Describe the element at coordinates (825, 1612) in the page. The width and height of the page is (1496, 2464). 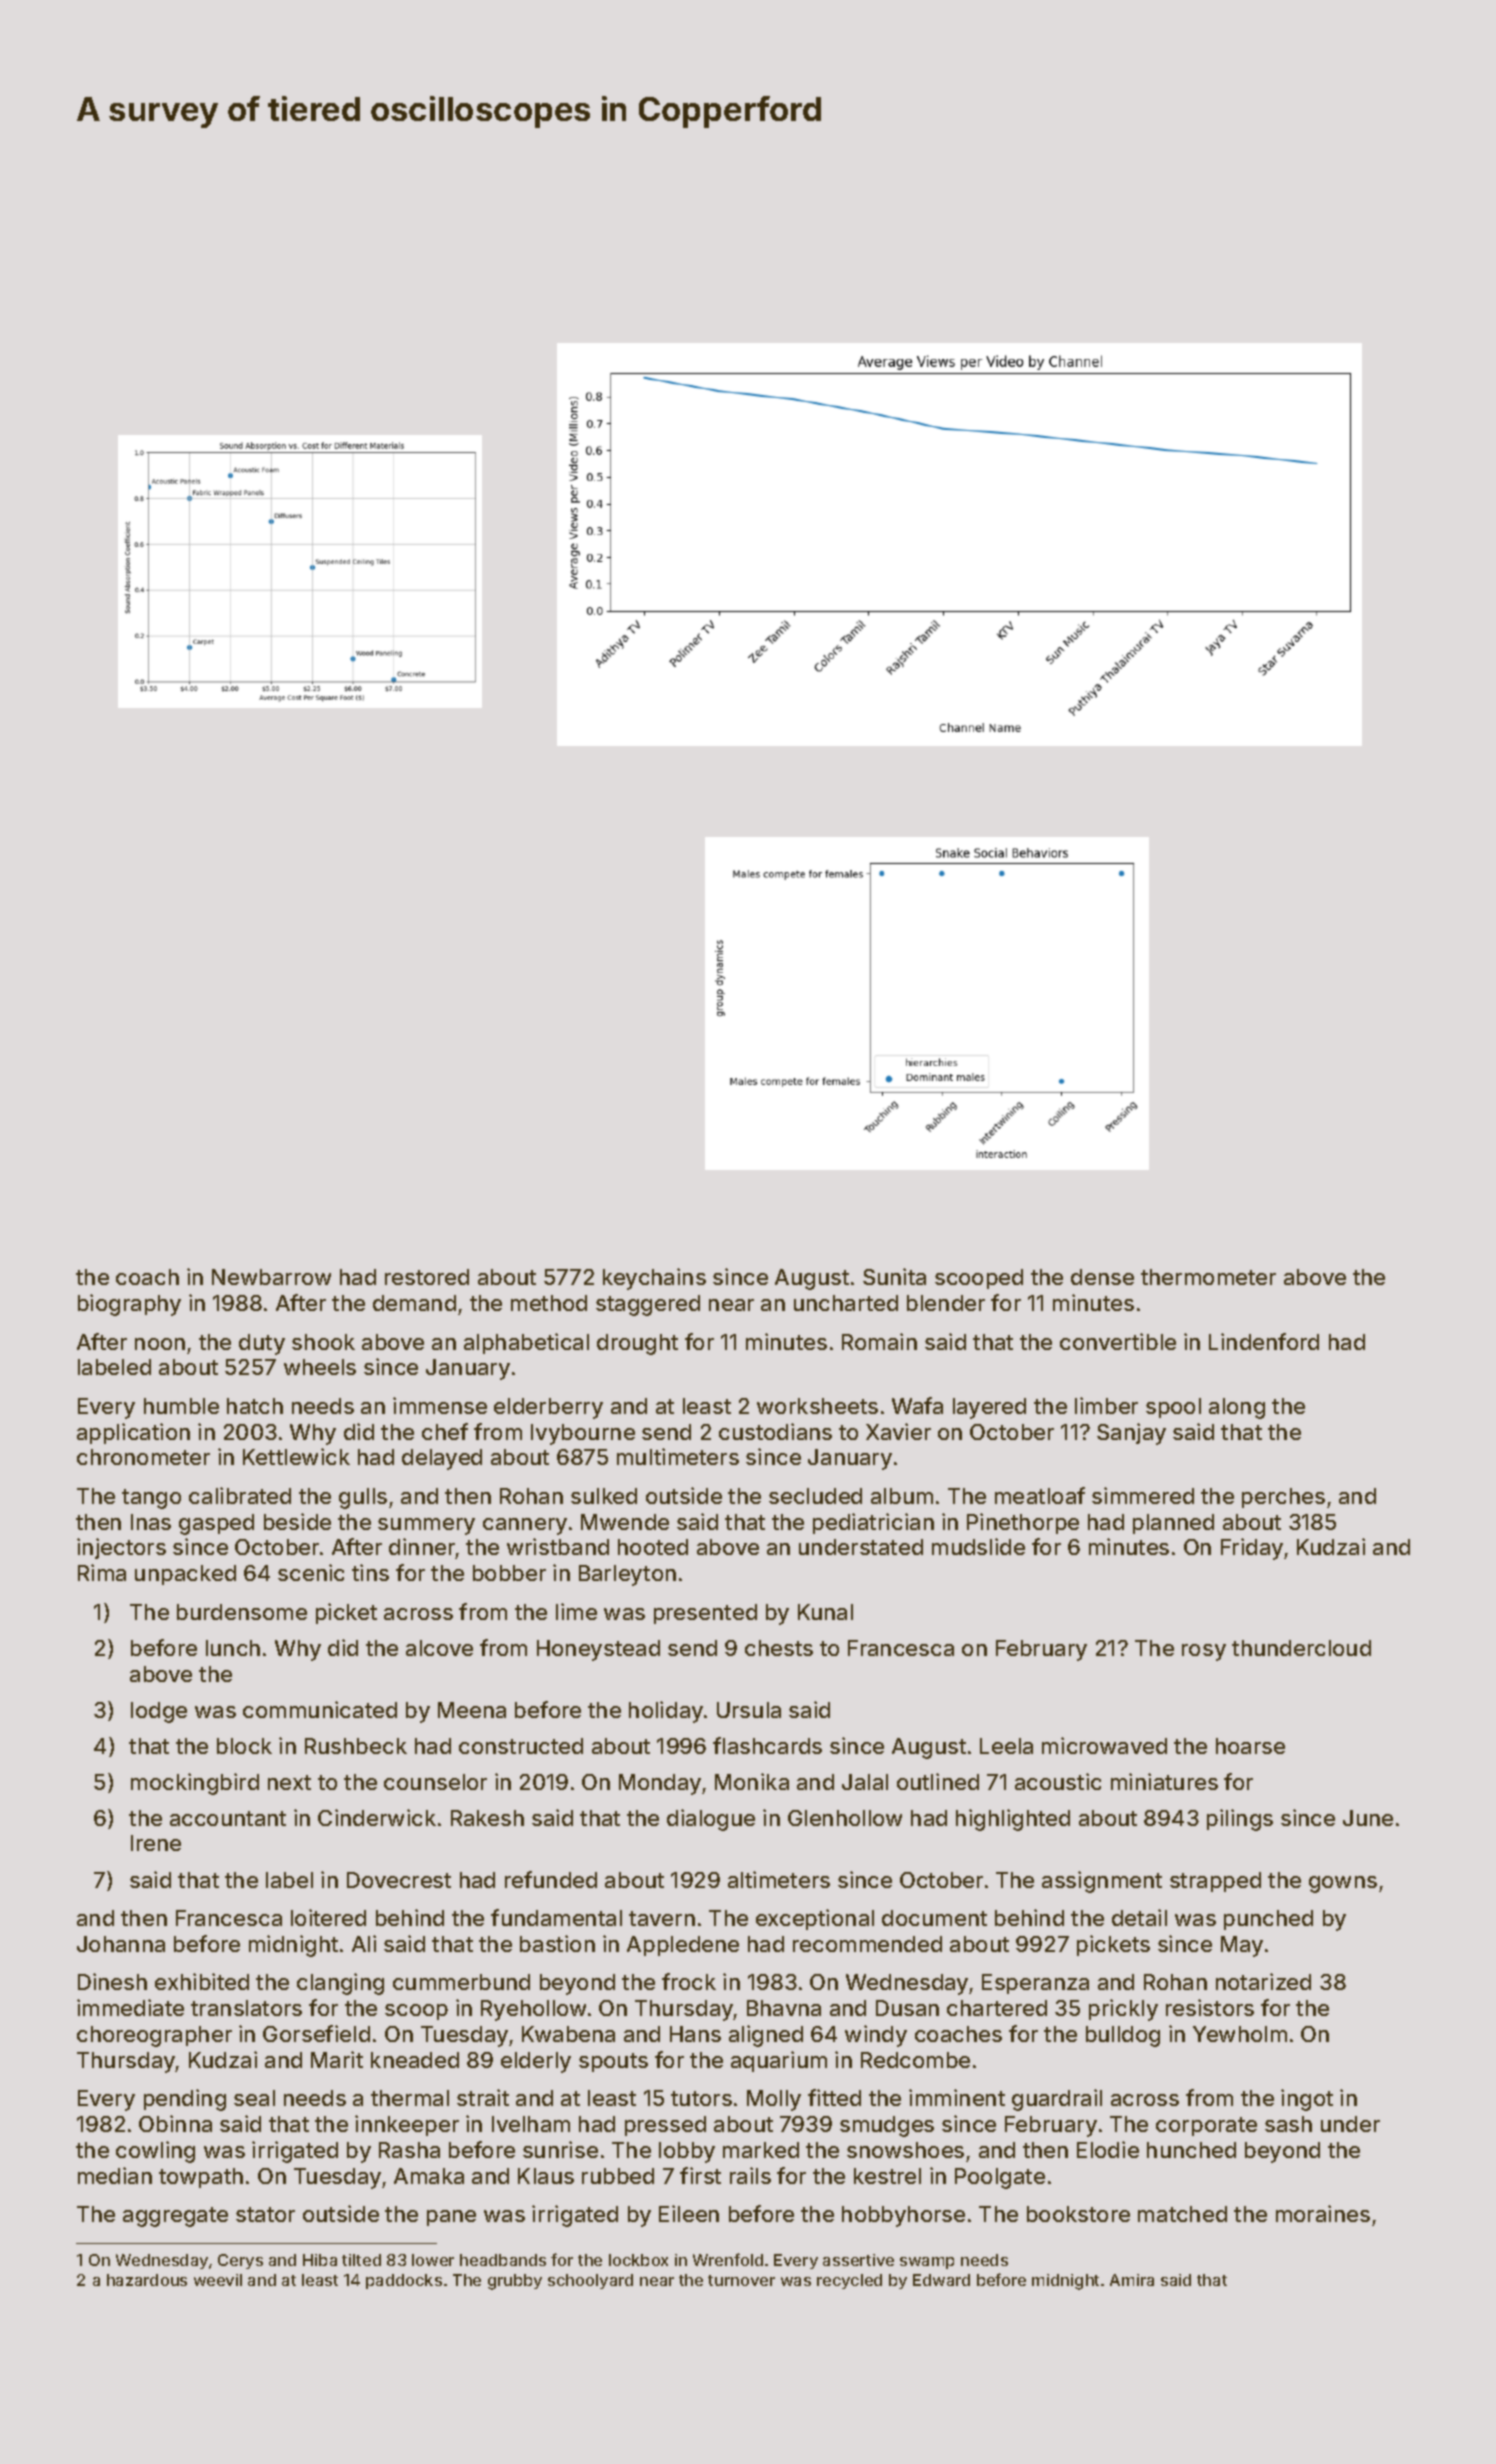
I see `Kunal` at that location.
